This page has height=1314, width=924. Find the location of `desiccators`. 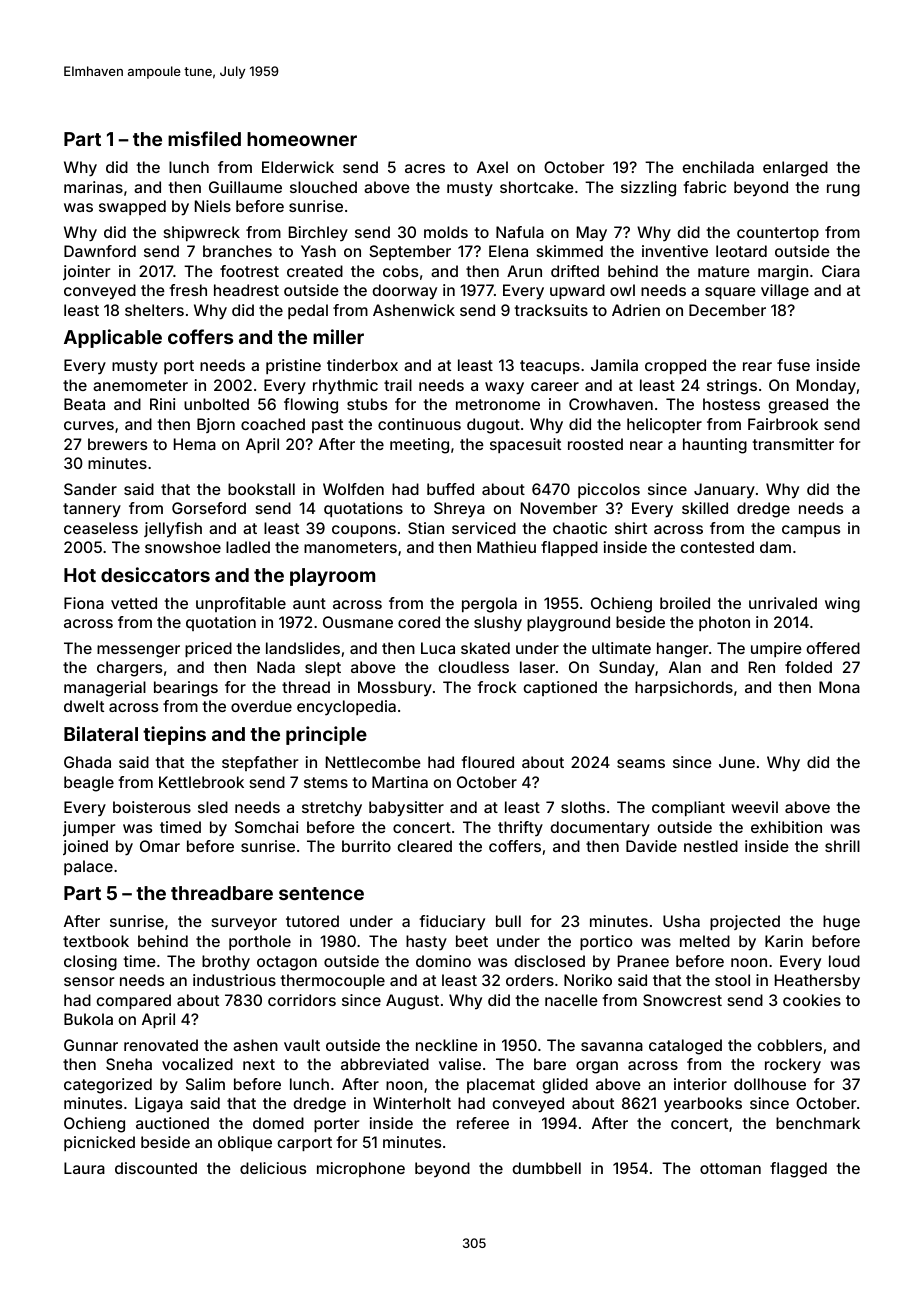

desiccators is located at coordinates (155, 574).
